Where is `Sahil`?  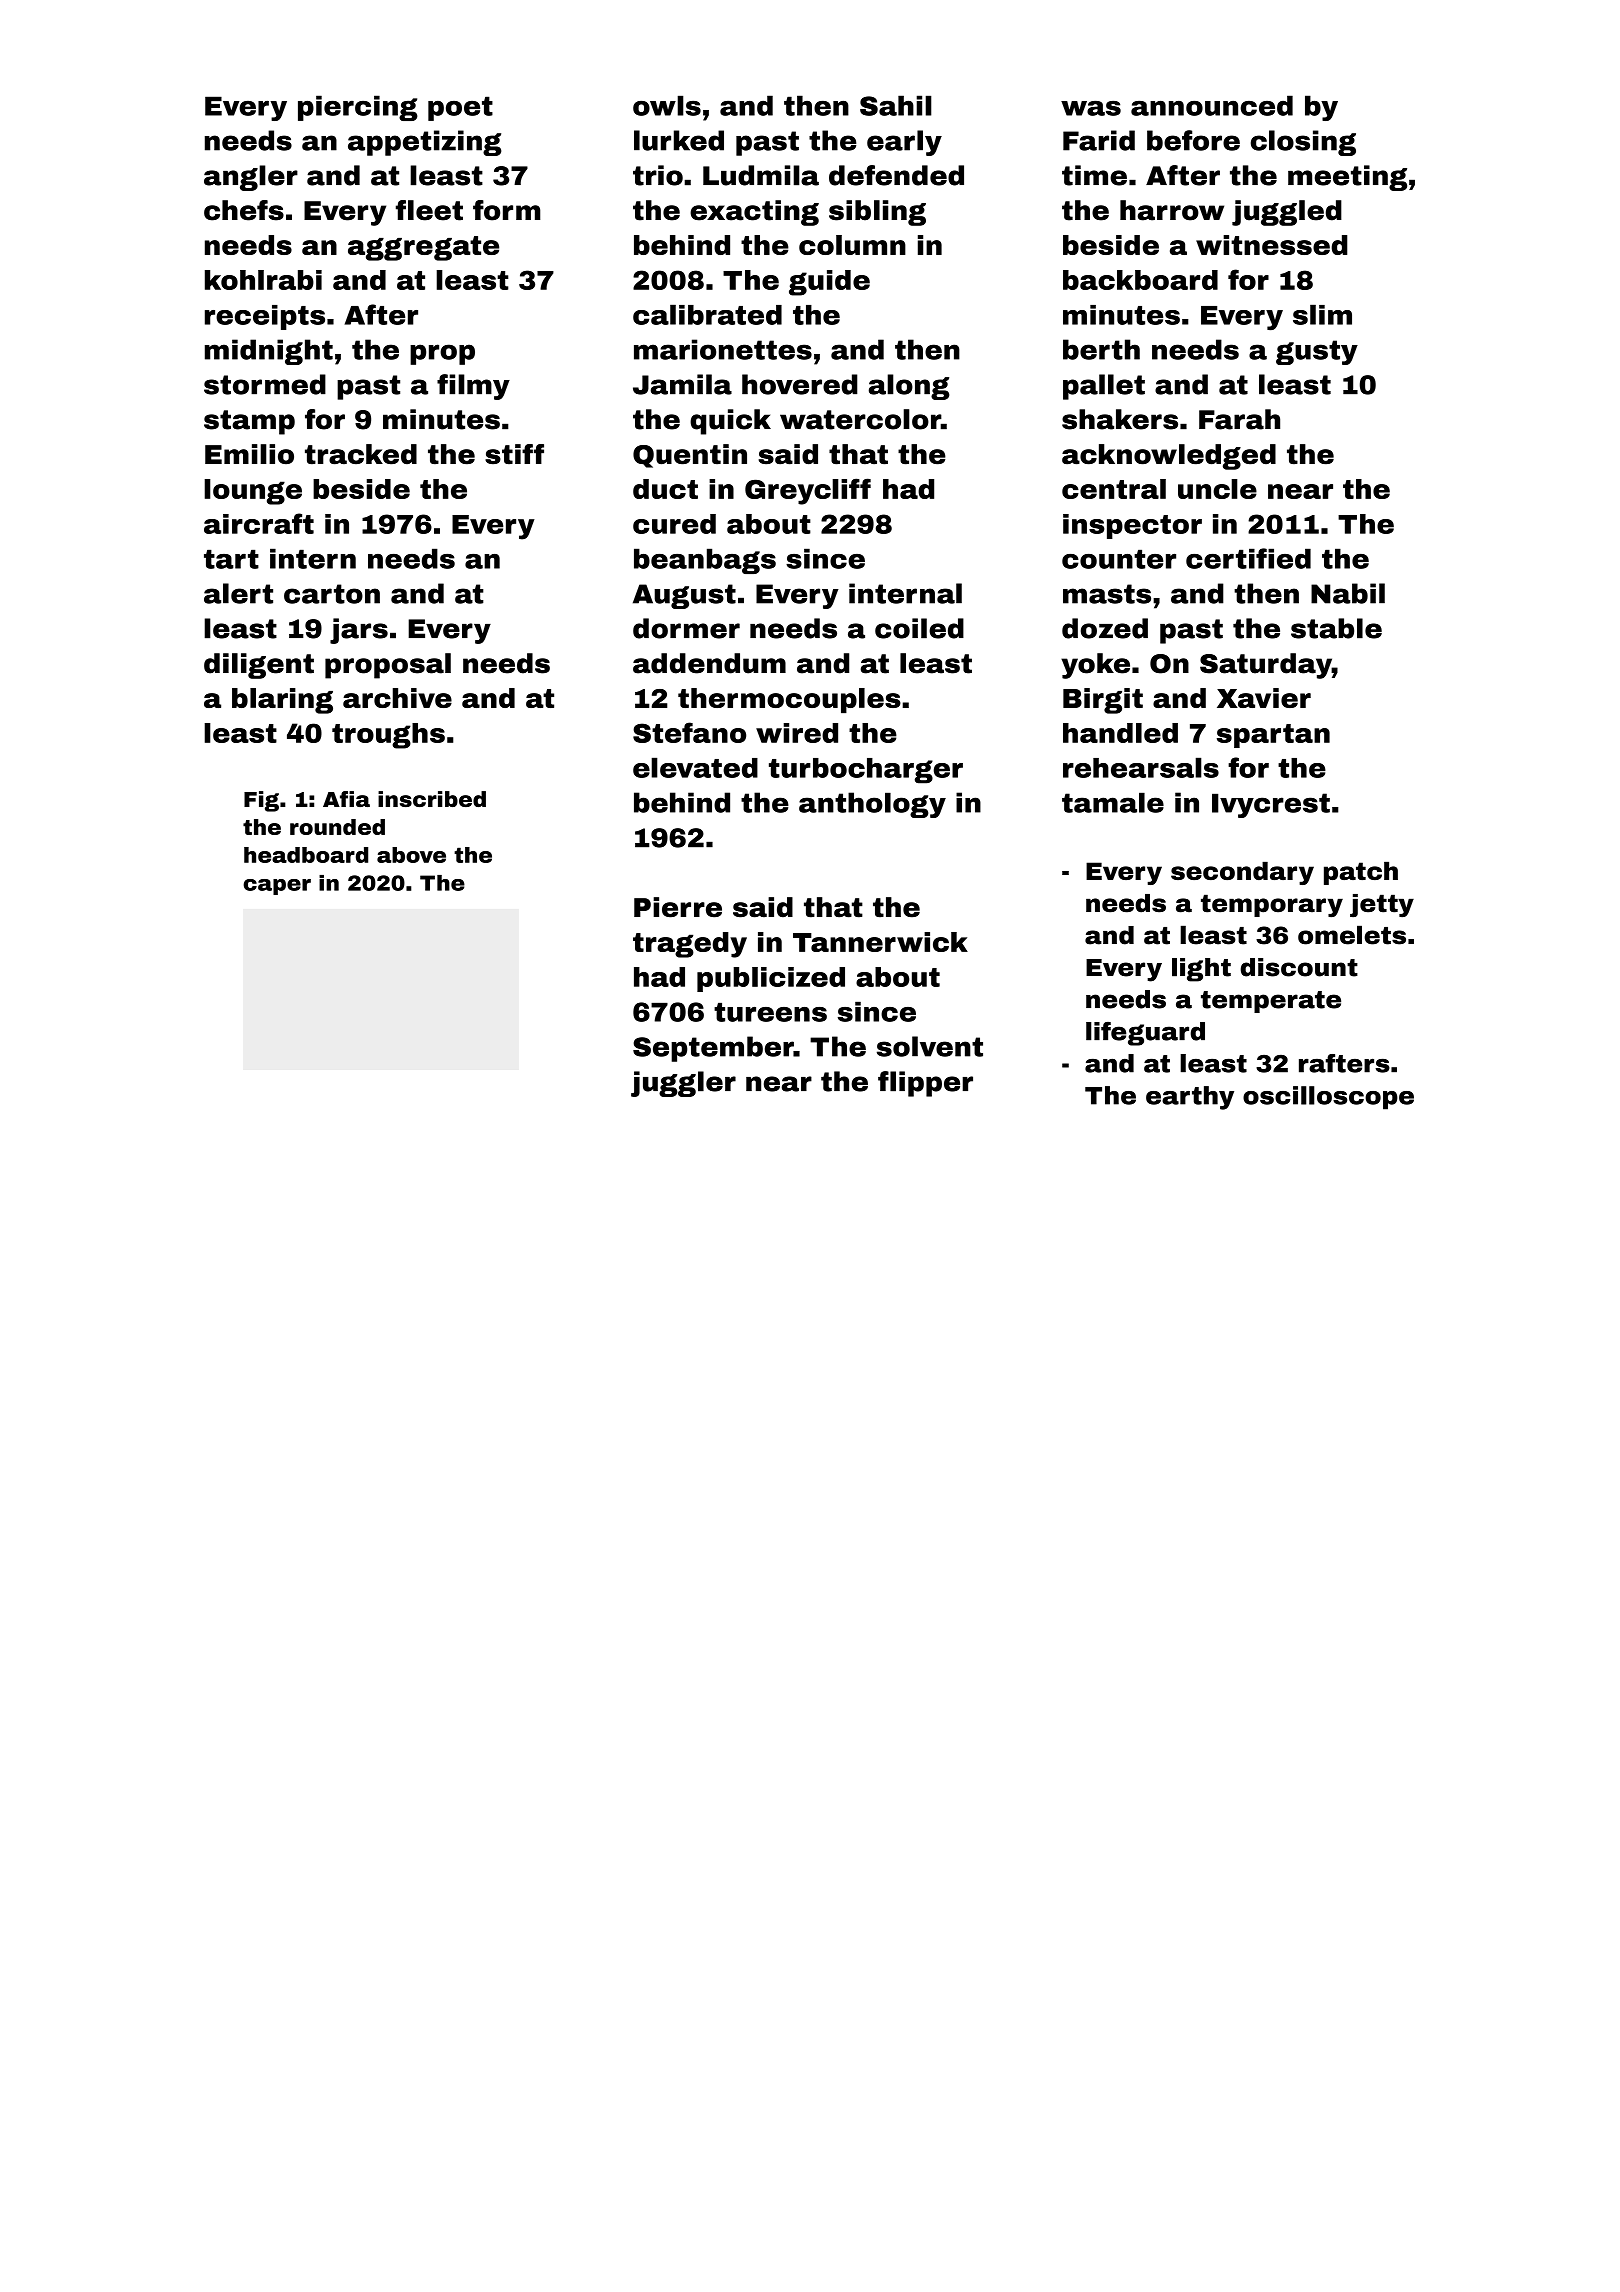 Sahil is located at coordinates (896, 105).
